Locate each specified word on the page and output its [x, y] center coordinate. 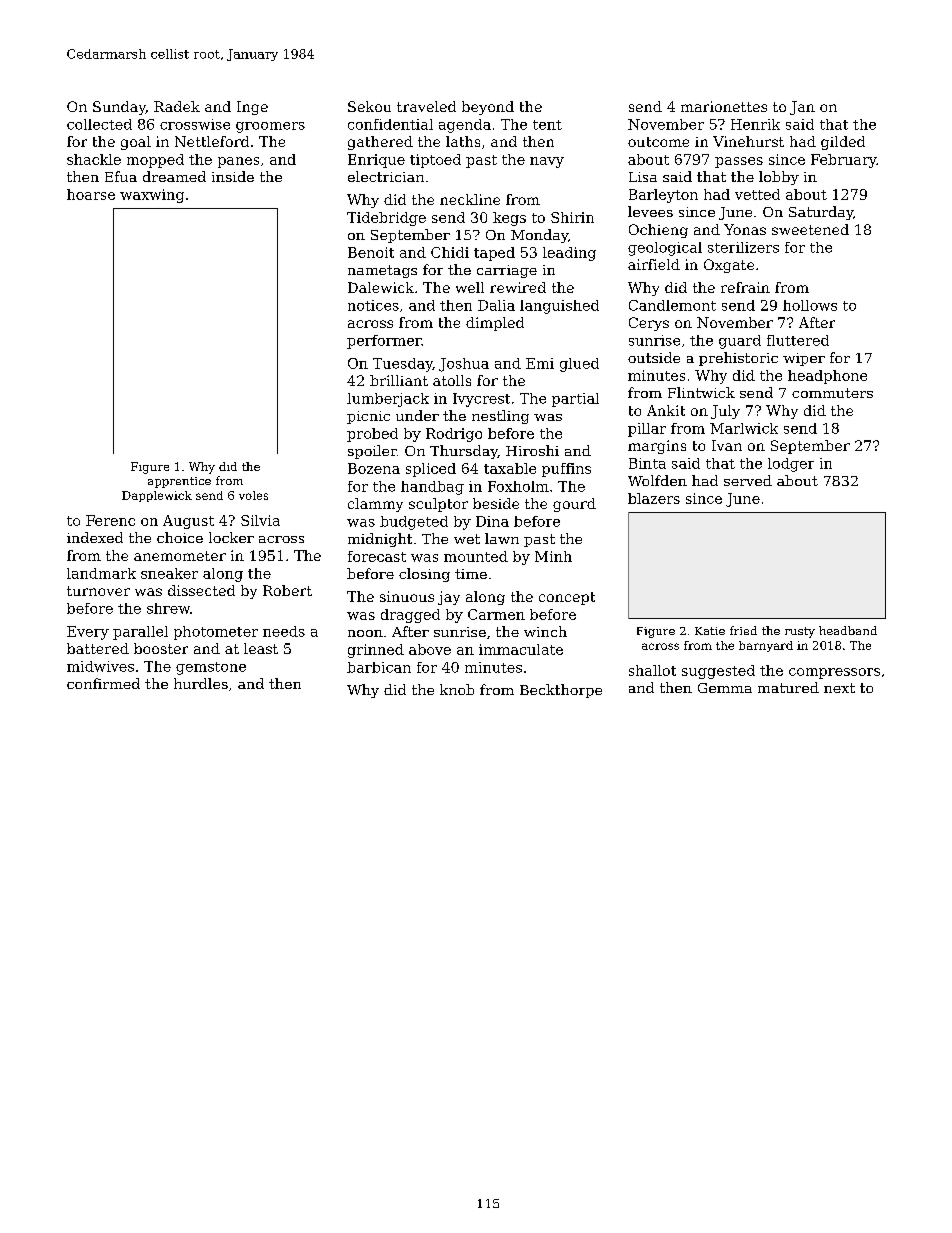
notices [373, 305]
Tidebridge [386, 219]
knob [457, 689]
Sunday [119, 108]
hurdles [201, 683]
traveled [426, 106]
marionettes [724, 106]
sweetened [810, 229]
